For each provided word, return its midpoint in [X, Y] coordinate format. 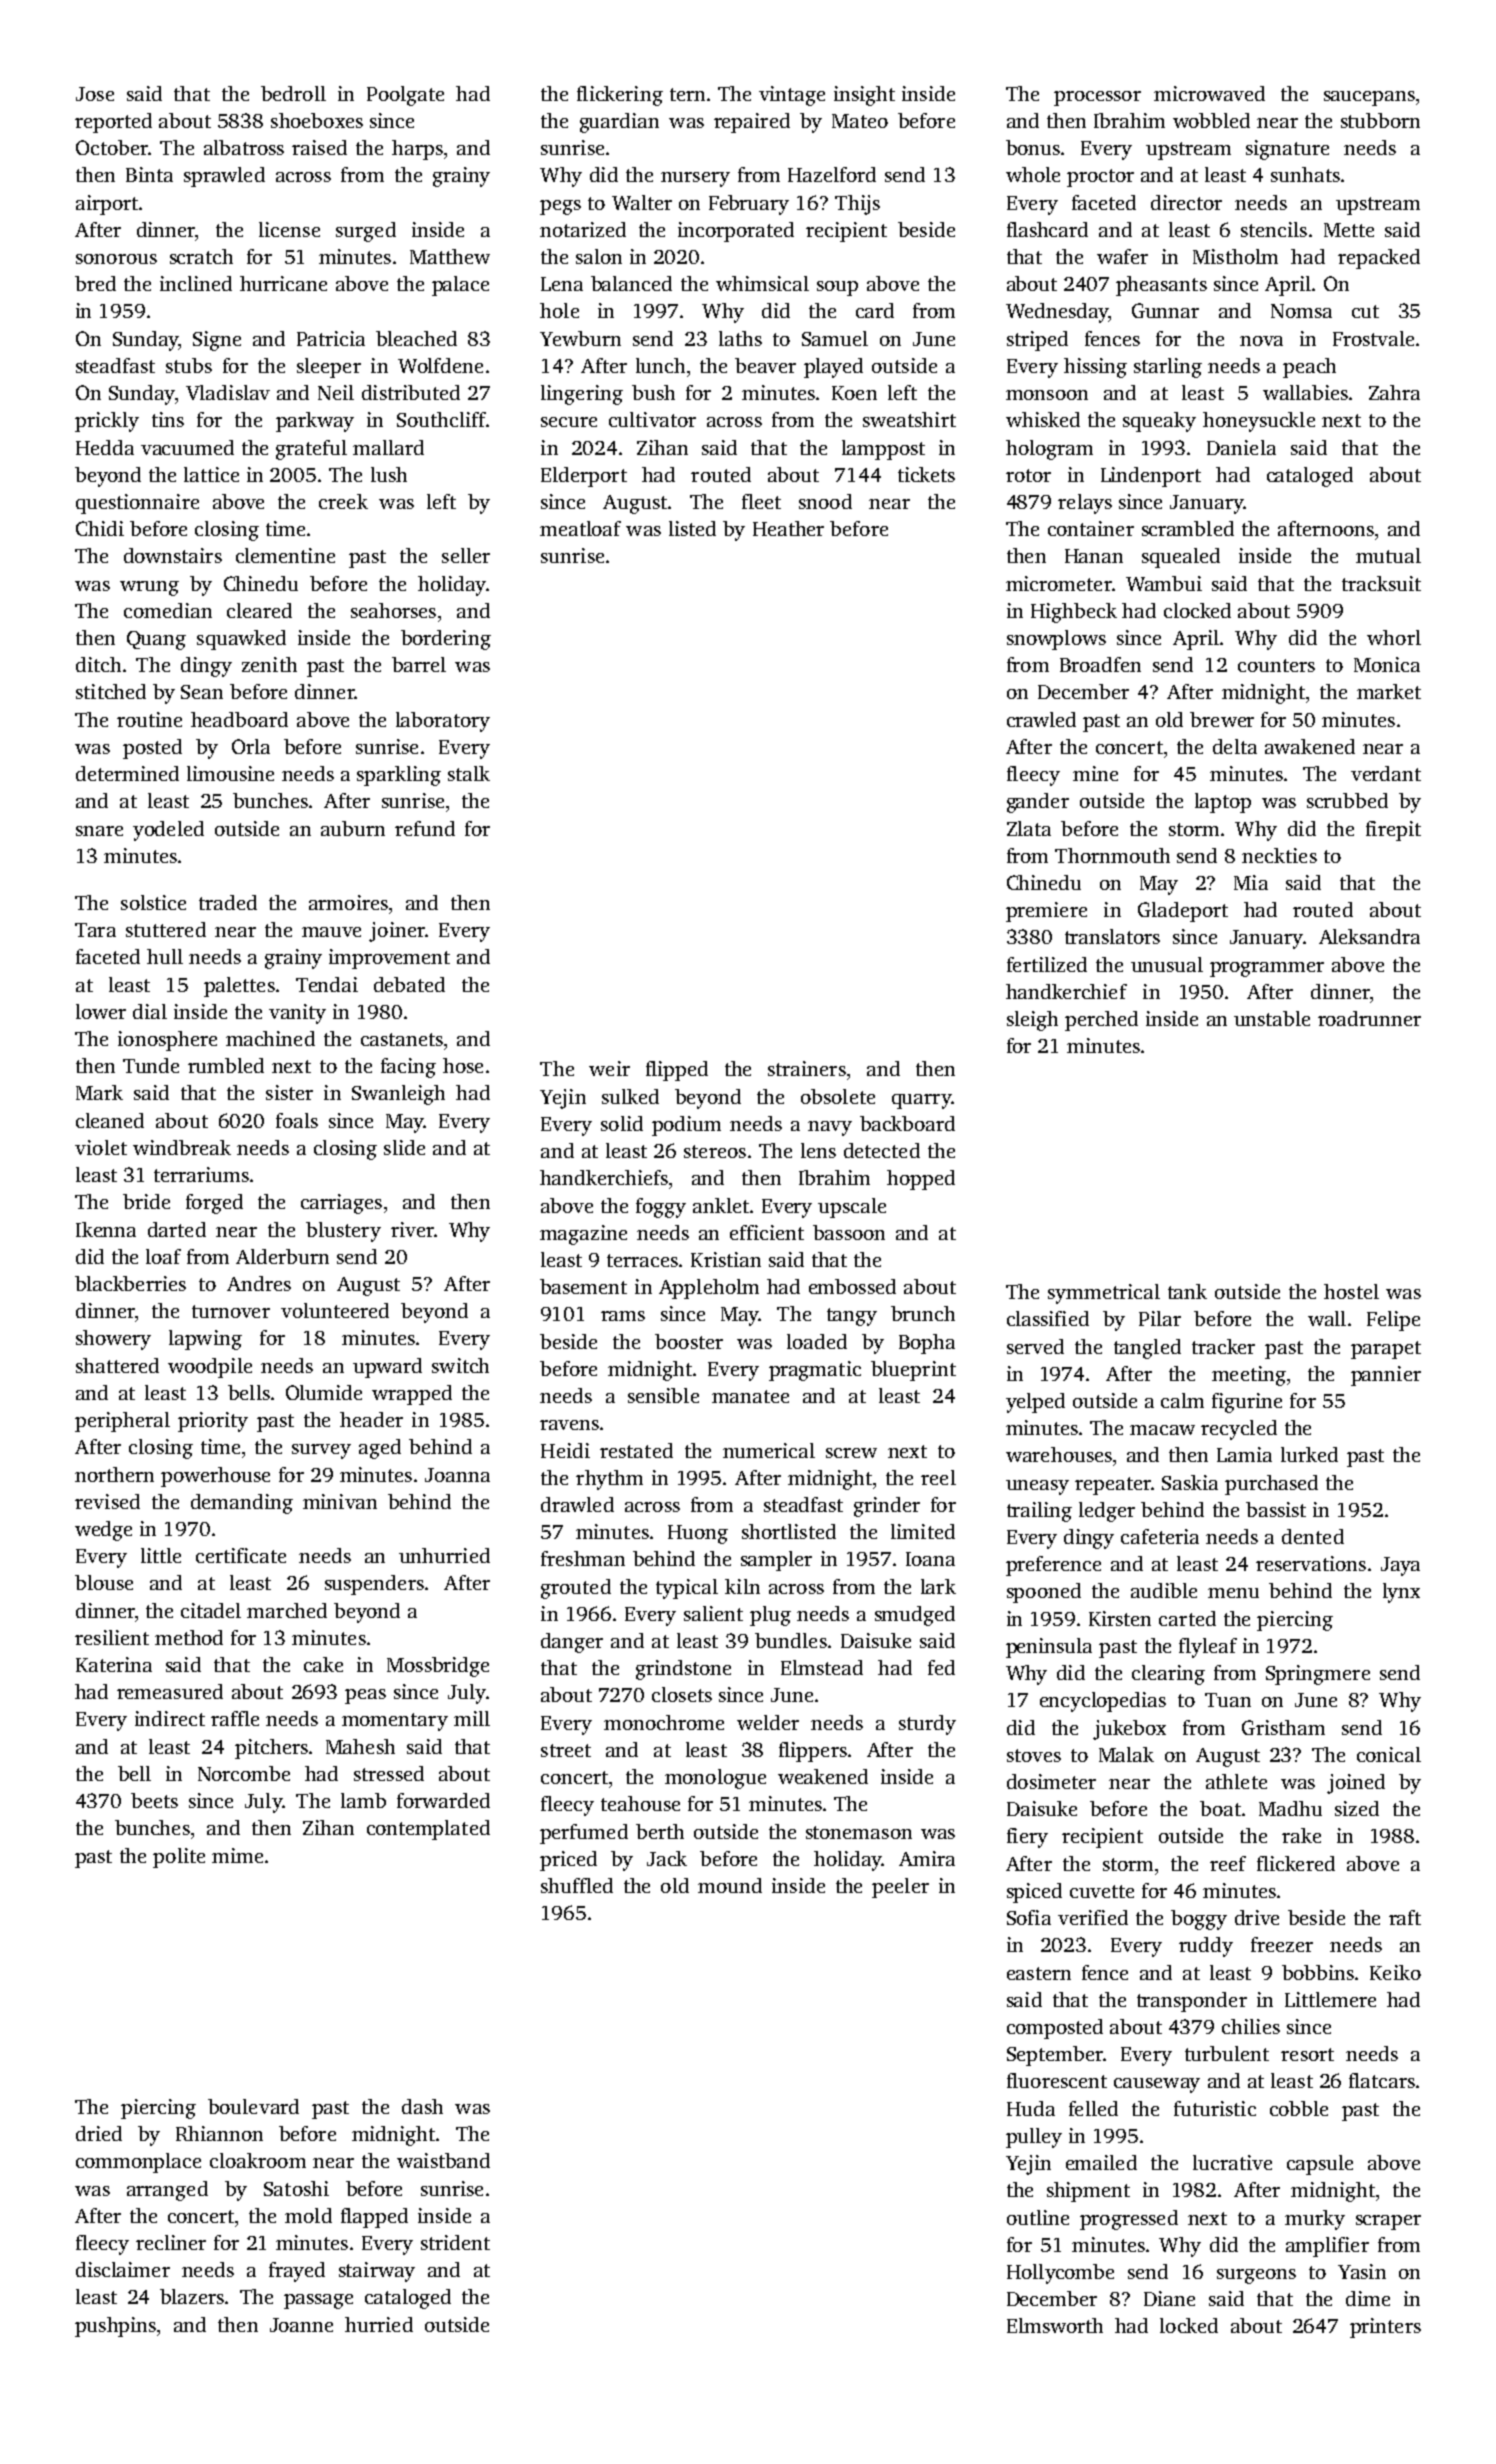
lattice [211, 474]
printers [1385, 2328]
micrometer [1059, 583]
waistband [443, 2160]
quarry [921, 1101]
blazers [192, 2296]
